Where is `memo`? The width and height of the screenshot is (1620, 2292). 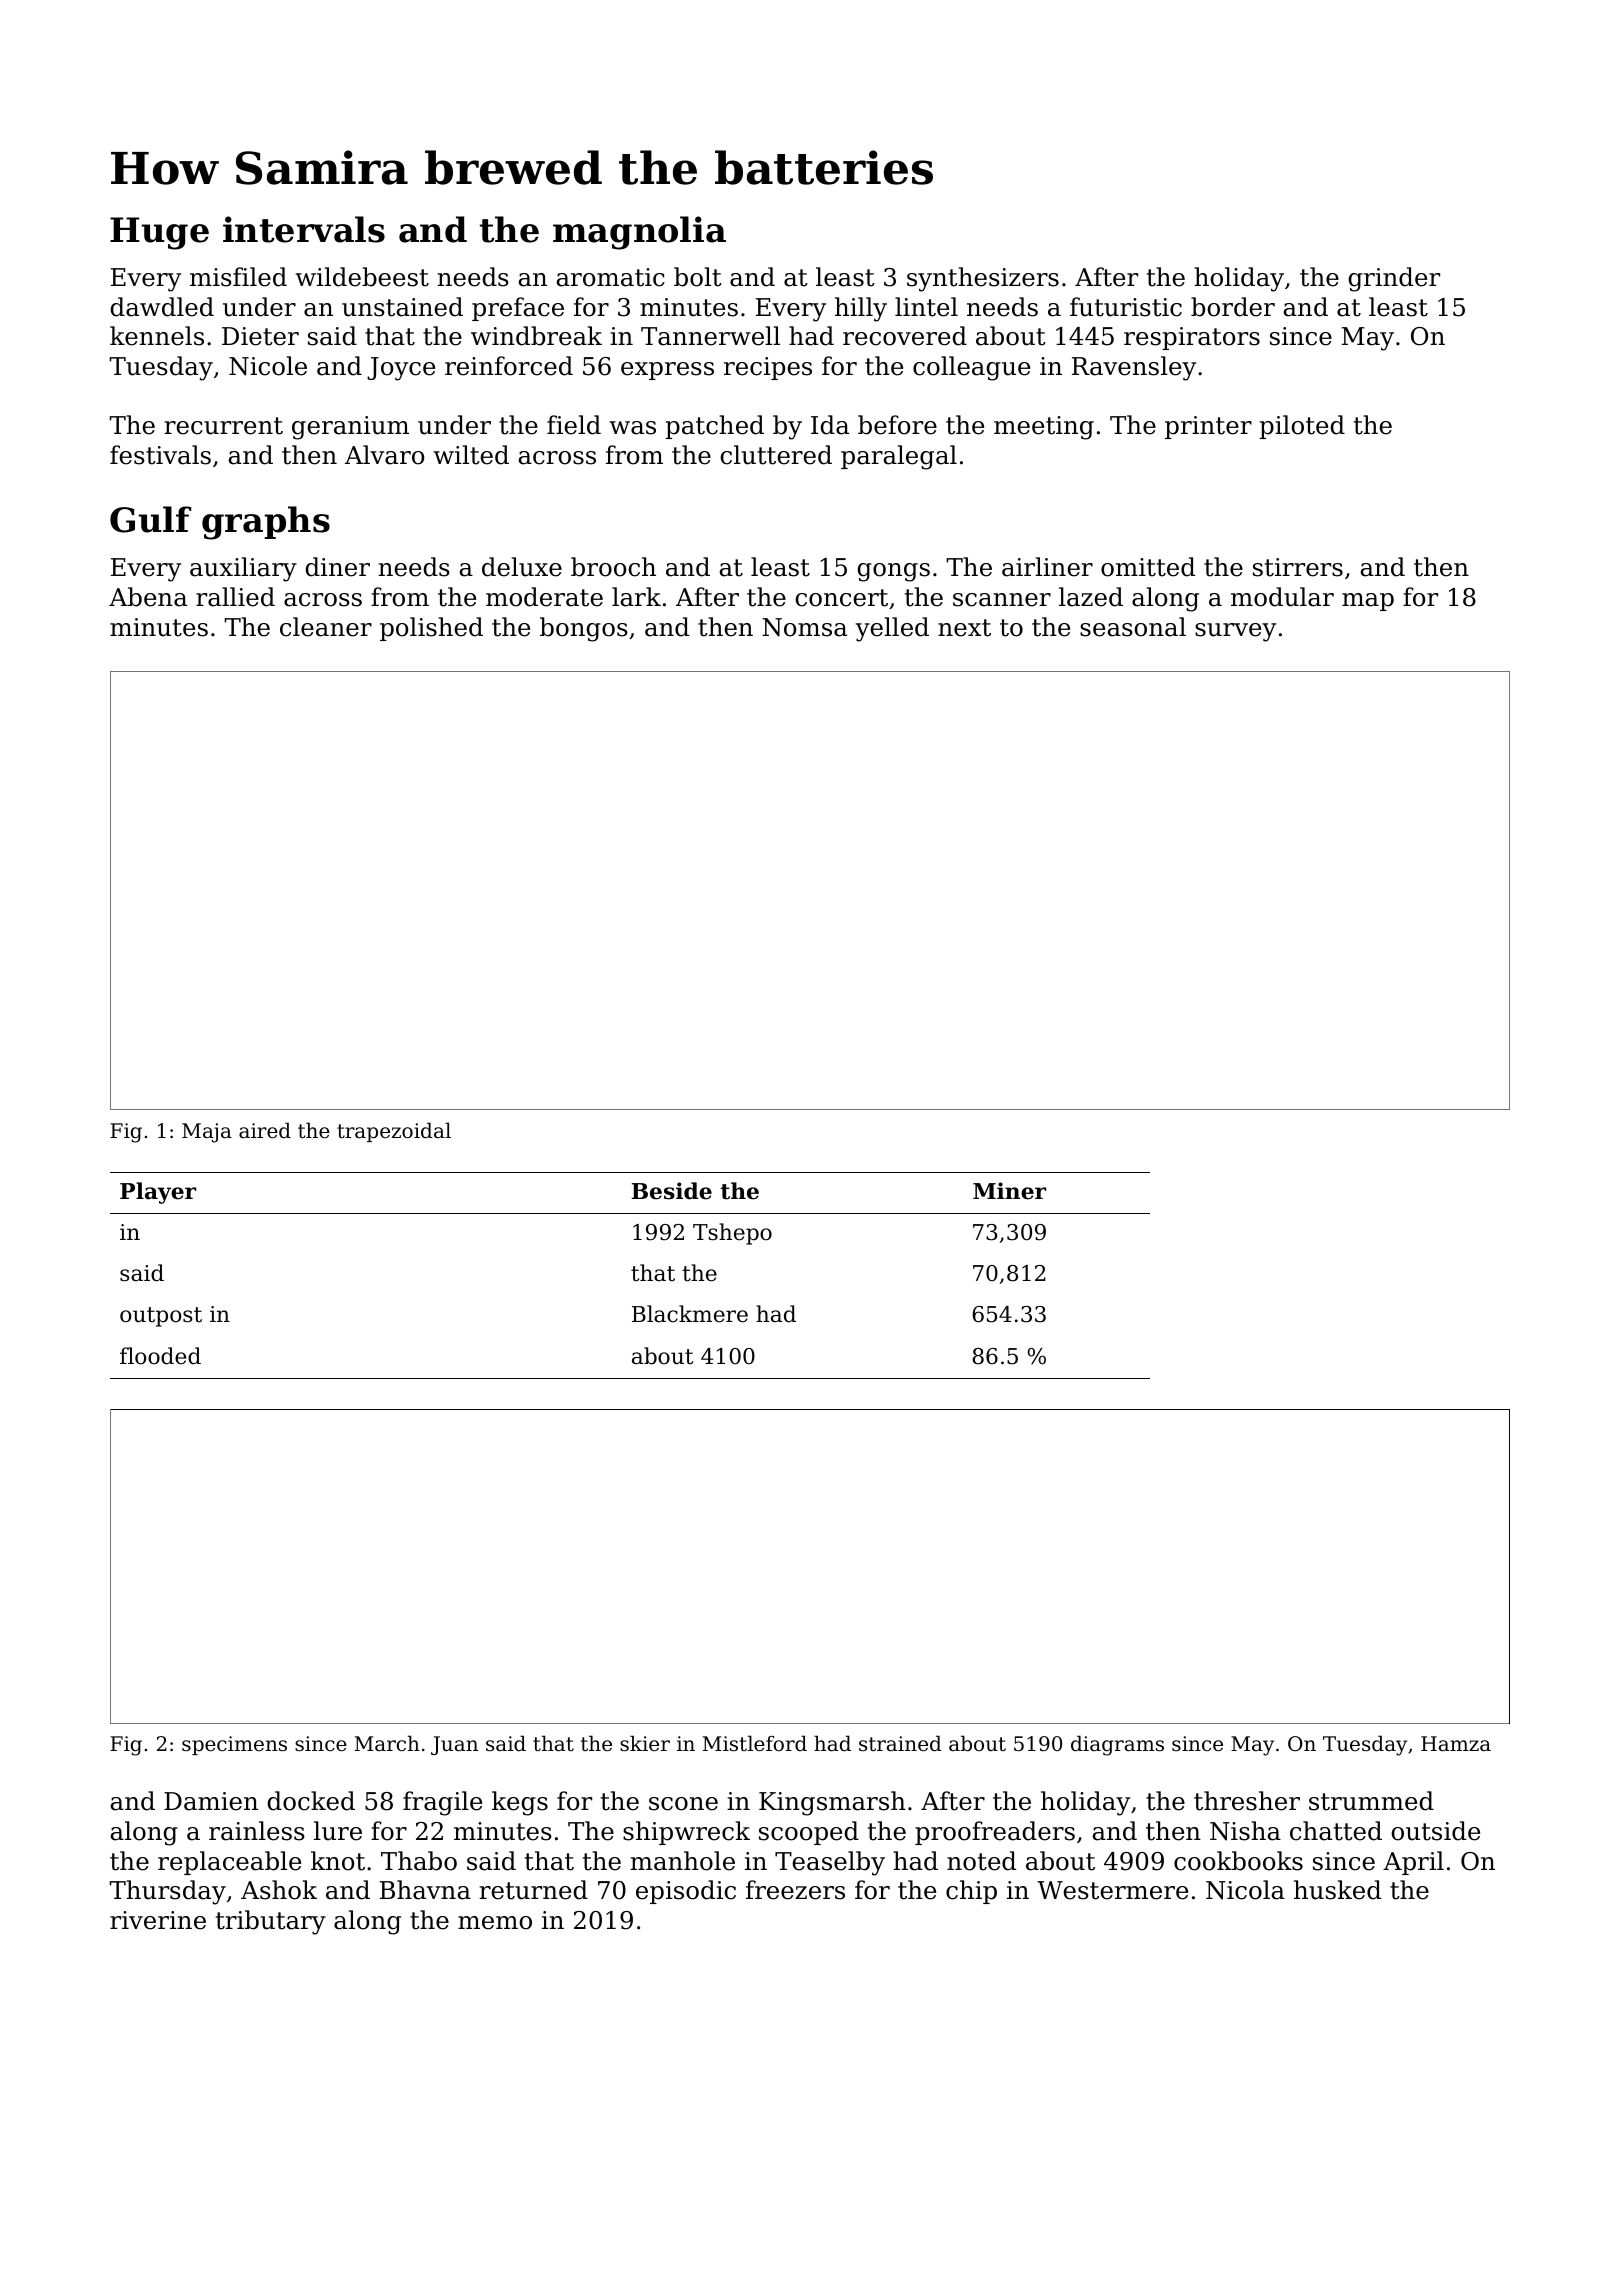
memo is located at coordinates (495, 1923).
